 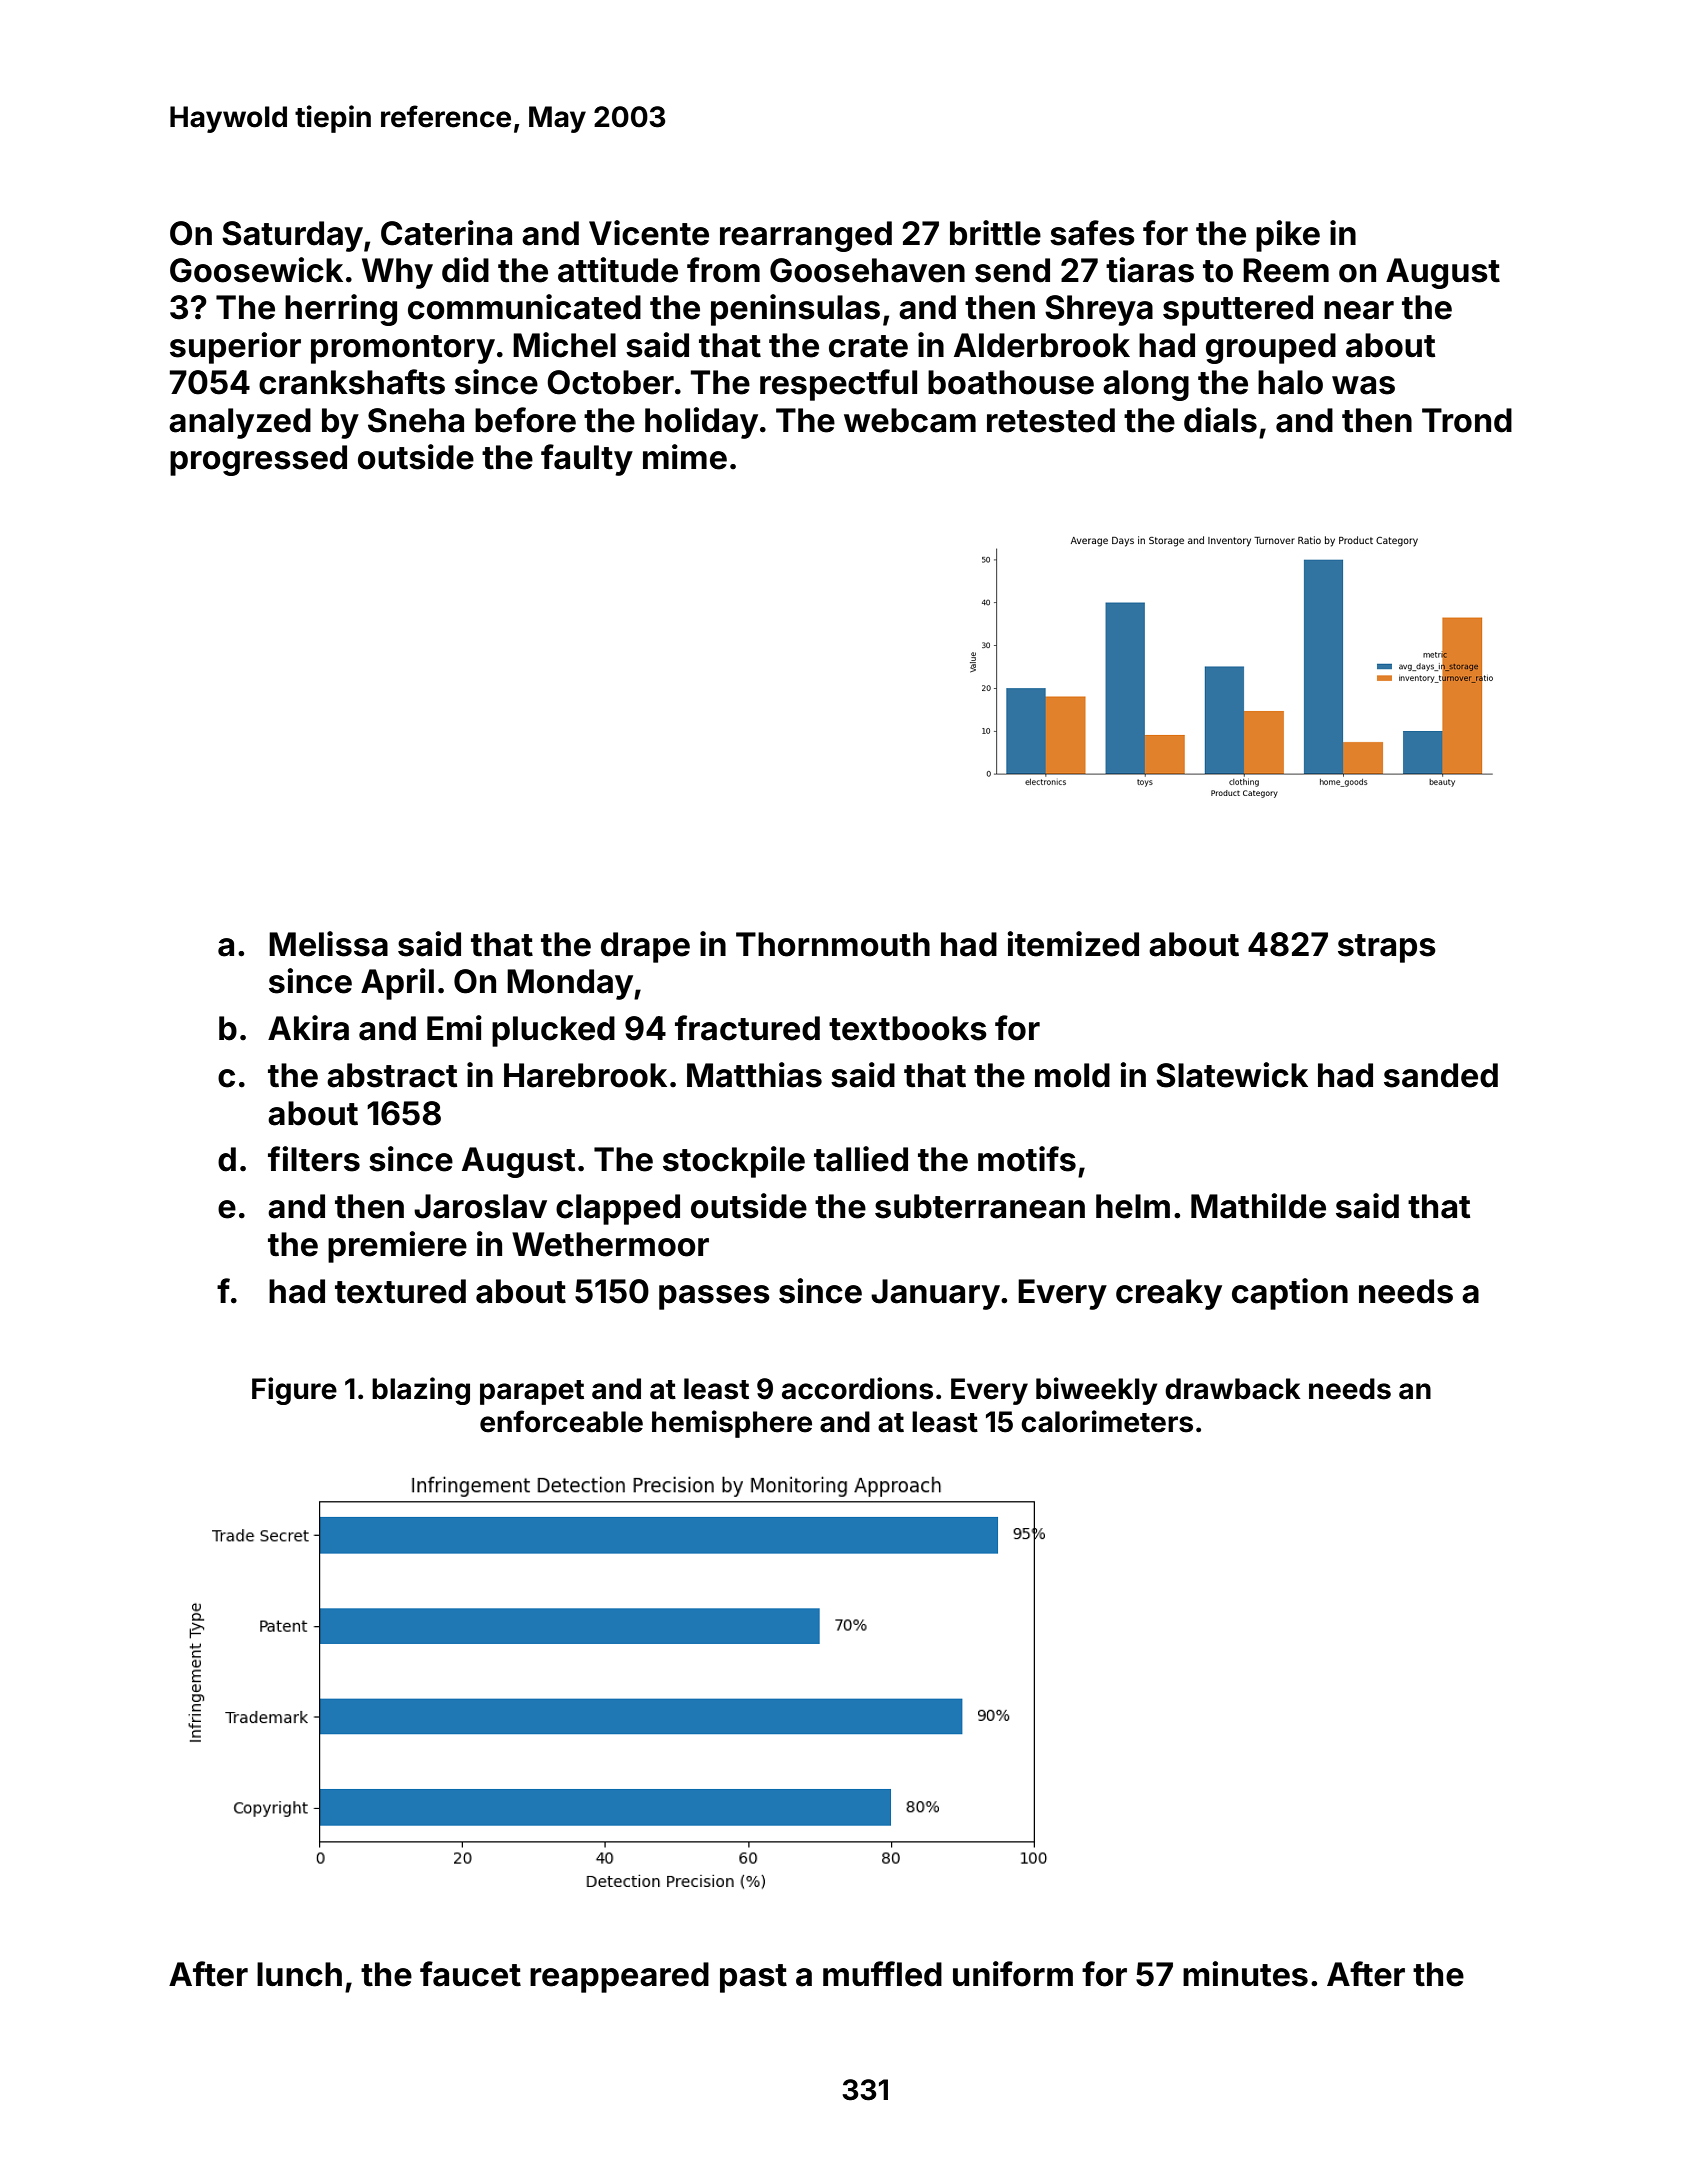 I want to click on past, so click(x=753, y=1978).
